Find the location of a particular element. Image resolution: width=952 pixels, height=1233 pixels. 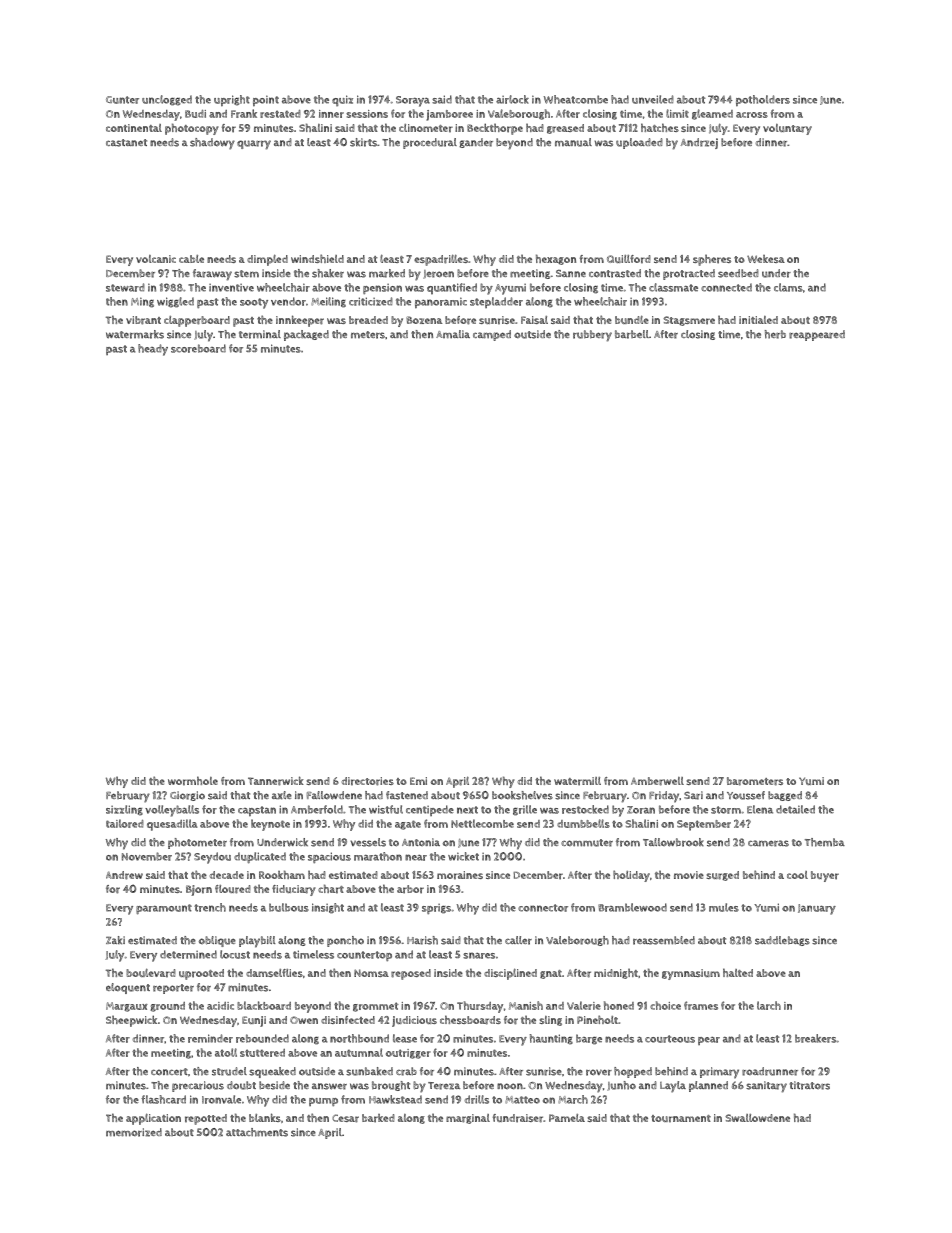

gander is located at coordinates (476, 143).
